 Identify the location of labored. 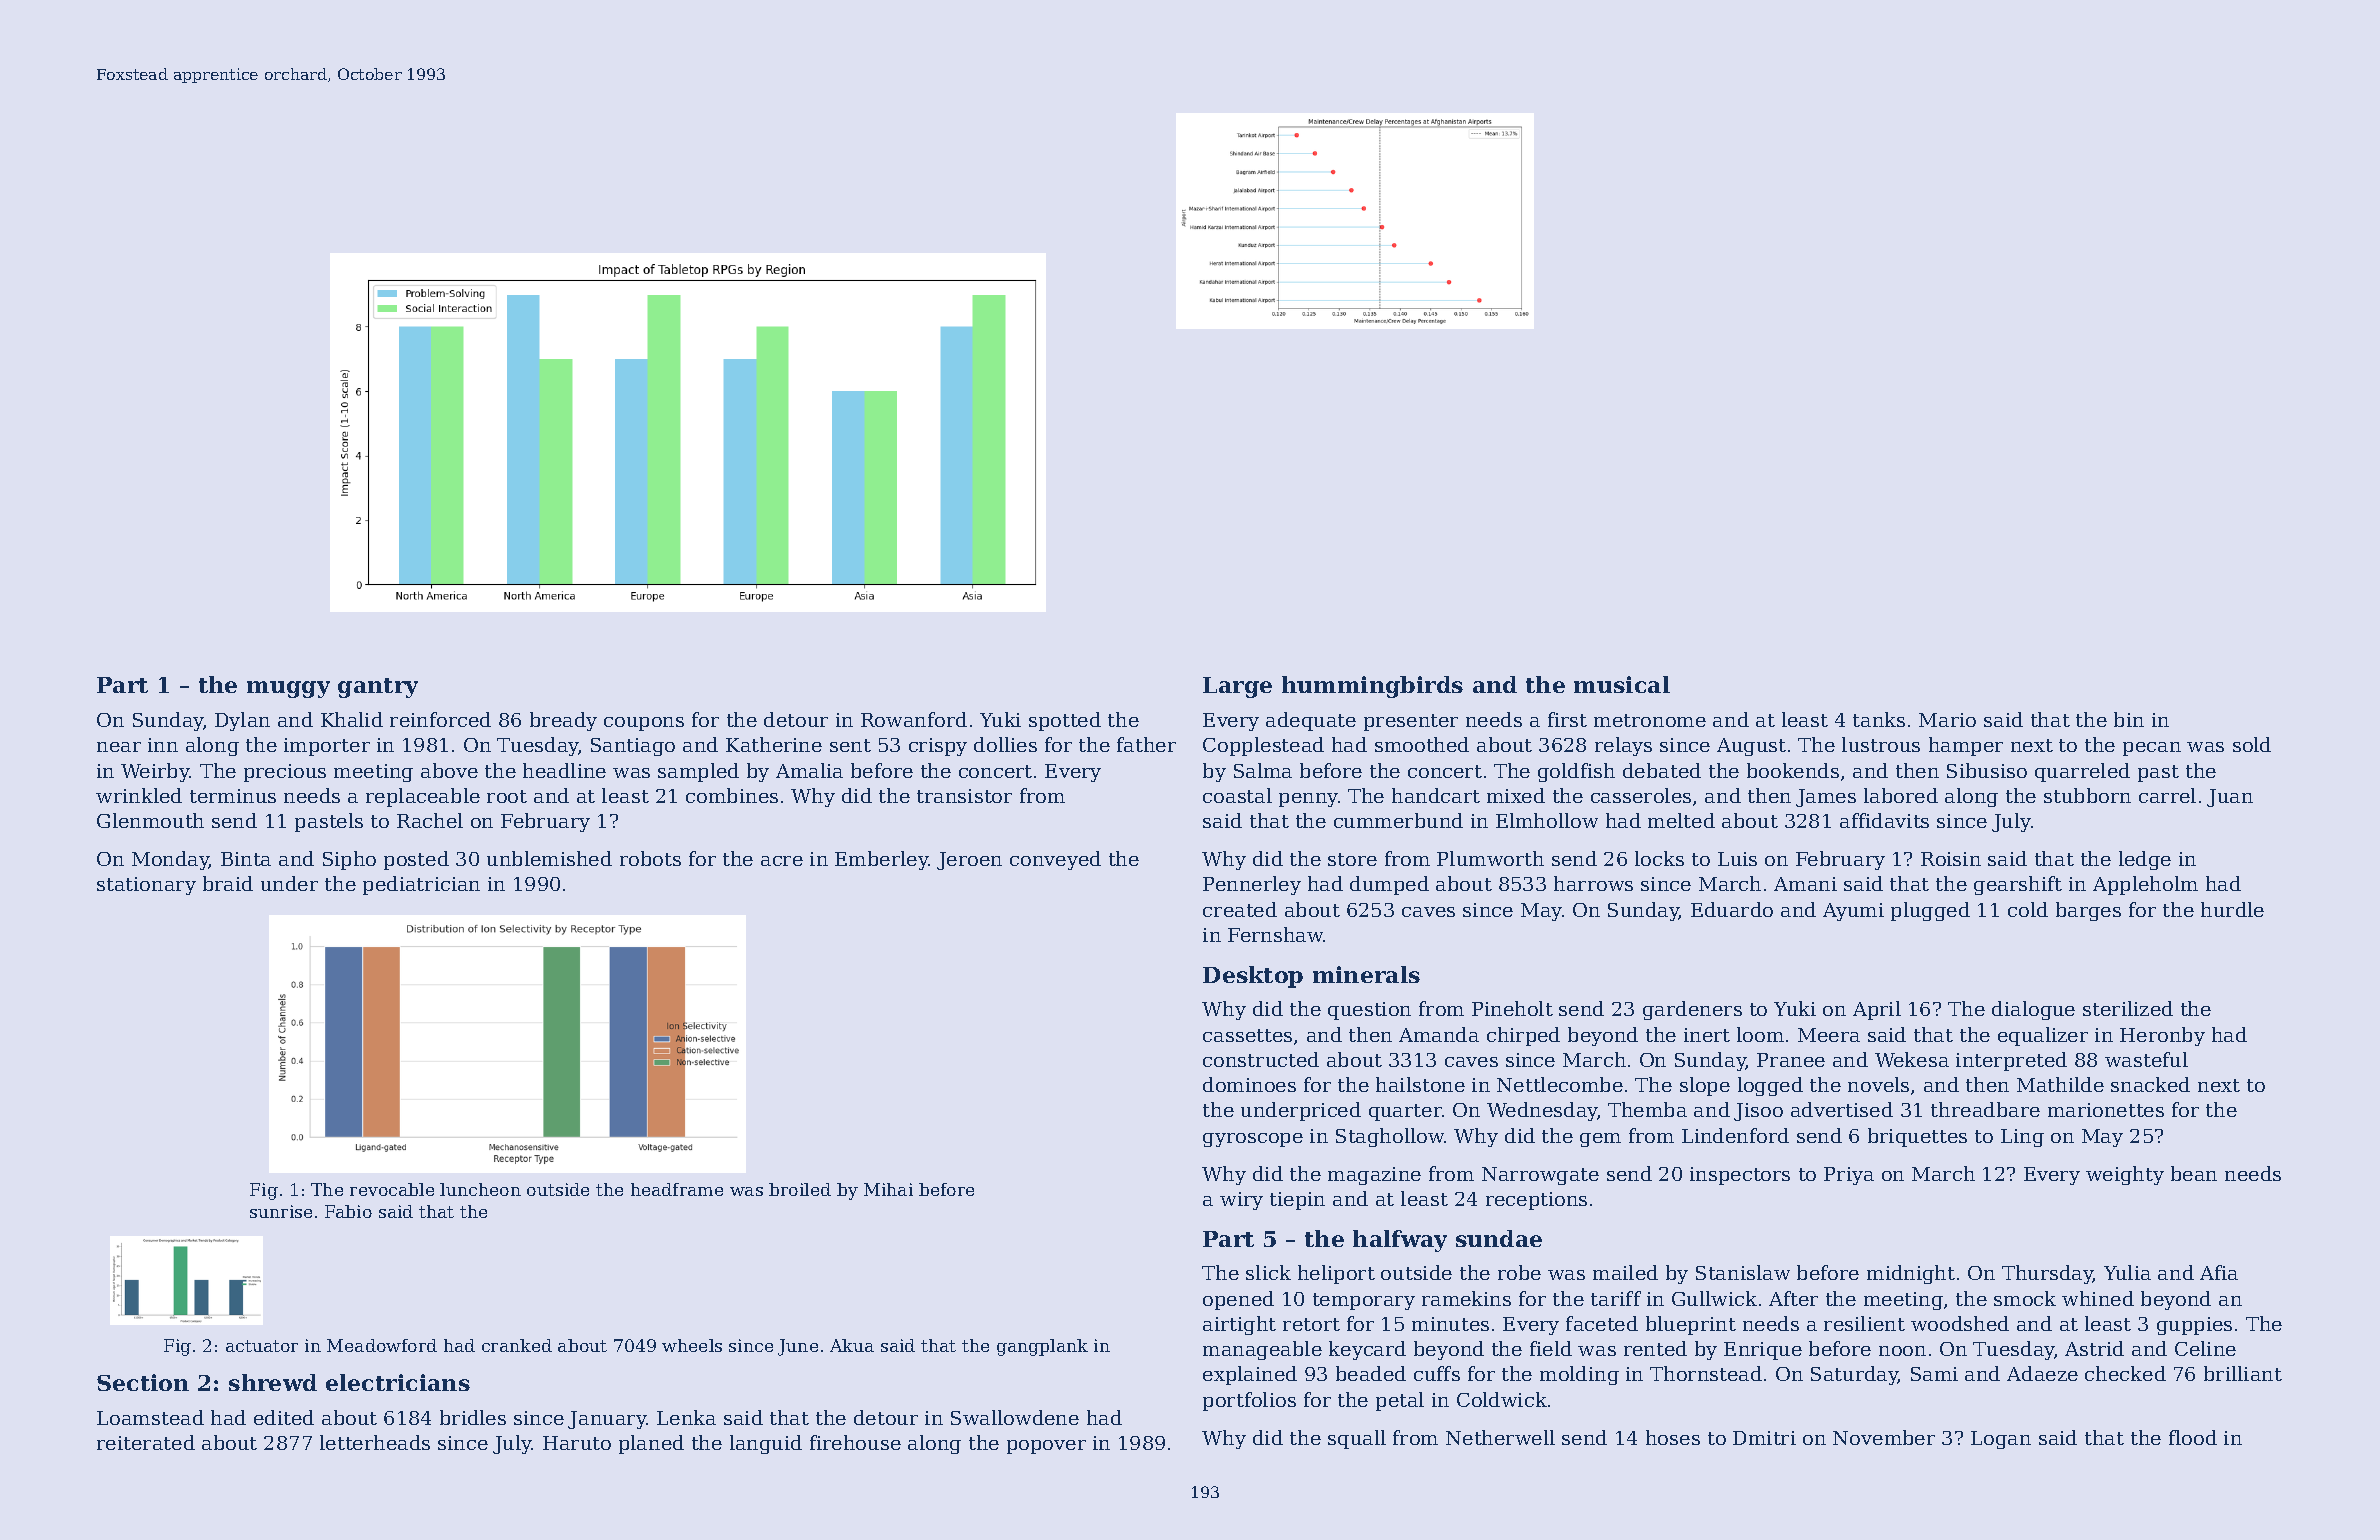
(1901, 795).
